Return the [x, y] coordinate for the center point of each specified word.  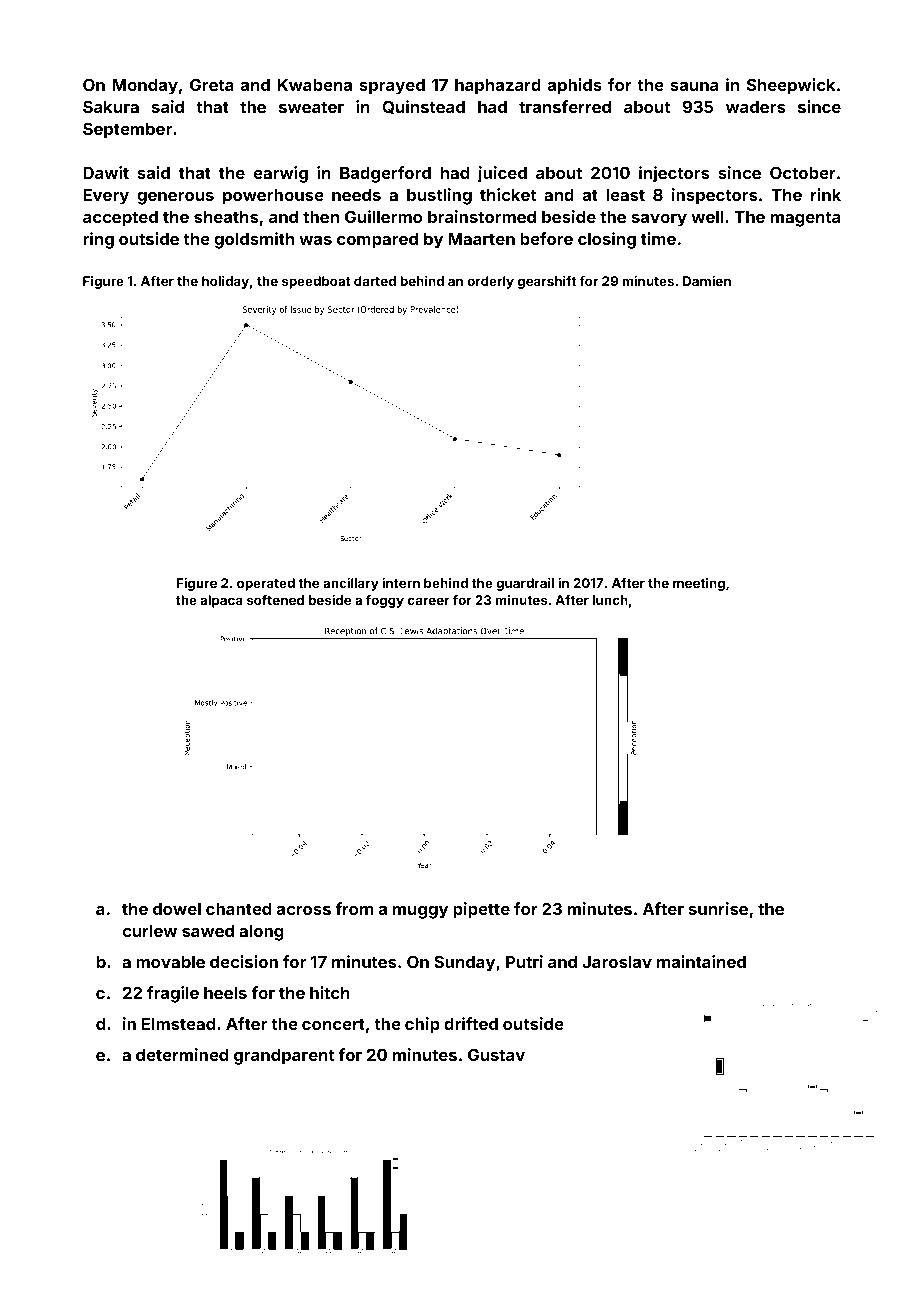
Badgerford [385, 174]
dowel [177, 909]
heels [225, 993]
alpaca [221, 601]
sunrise [718, 908]
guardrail [525, 584]
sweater [311, 107]
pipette [481, 910]
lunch [610, 600]
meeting [699, 584]
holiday [225, 282]
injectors [674, 174]
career [429, 601]
